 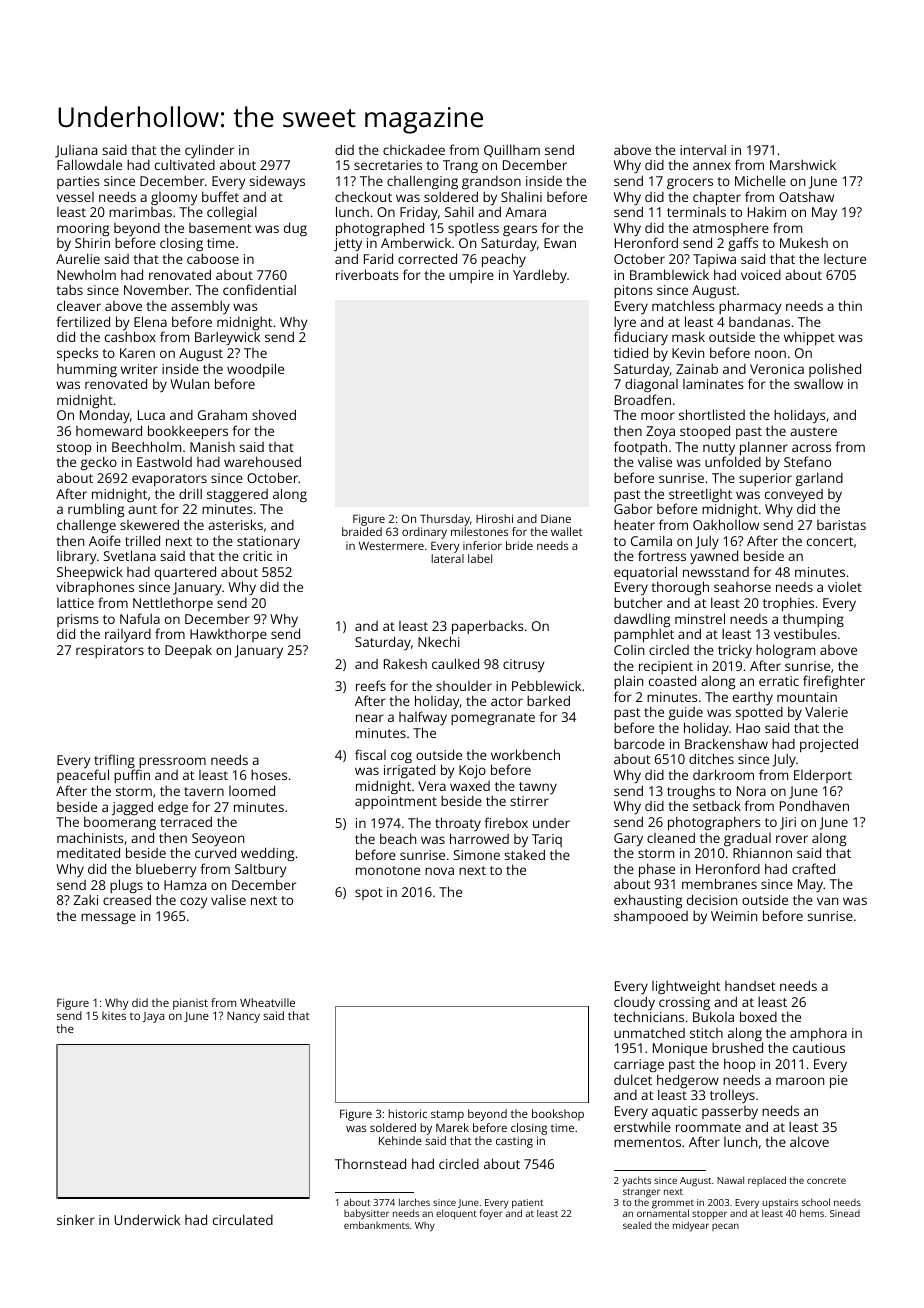 I want to click on cylinder, so click(x=209, y=151).
